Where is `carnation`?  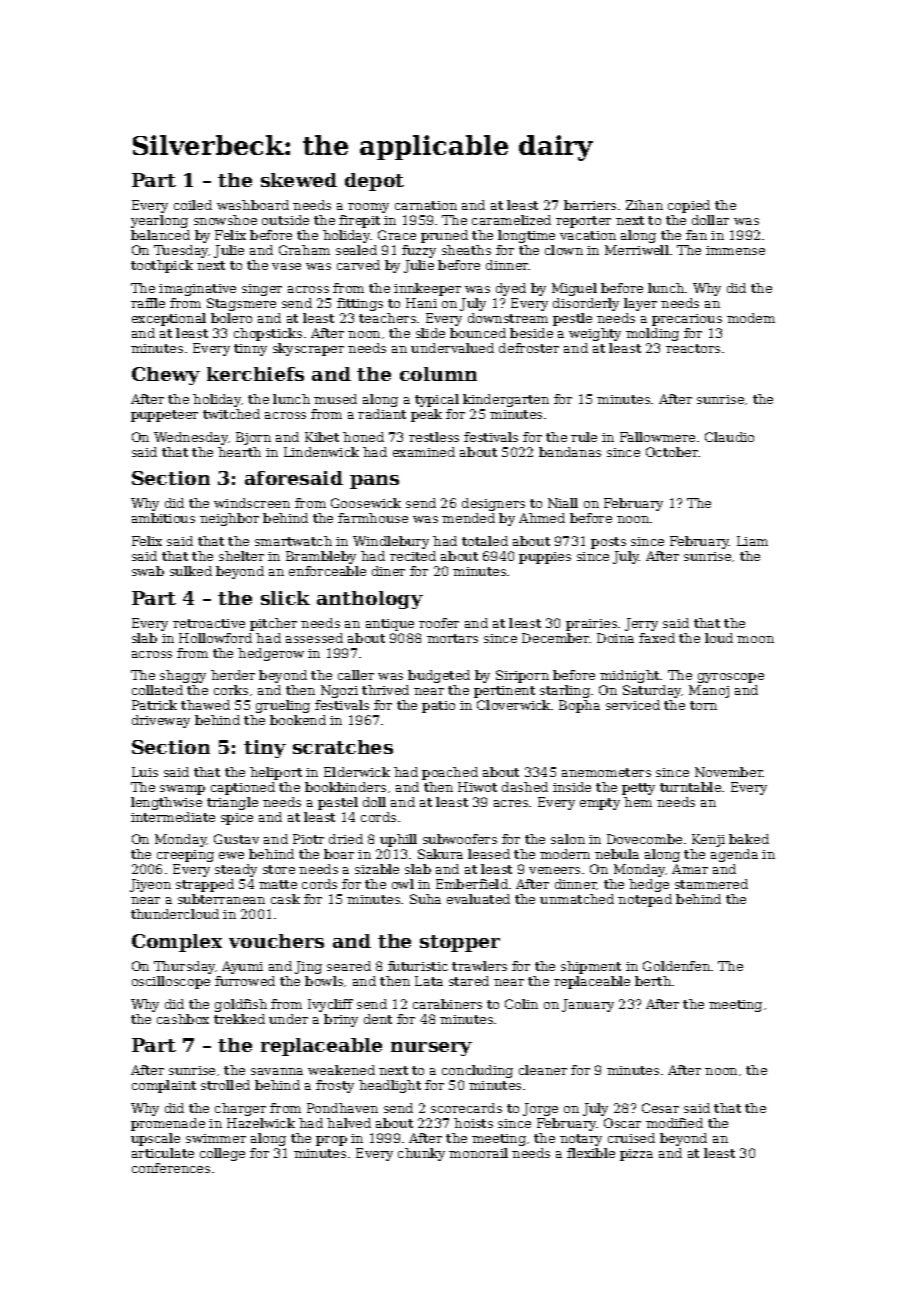
carnation is located at coordinates (426, 205).
